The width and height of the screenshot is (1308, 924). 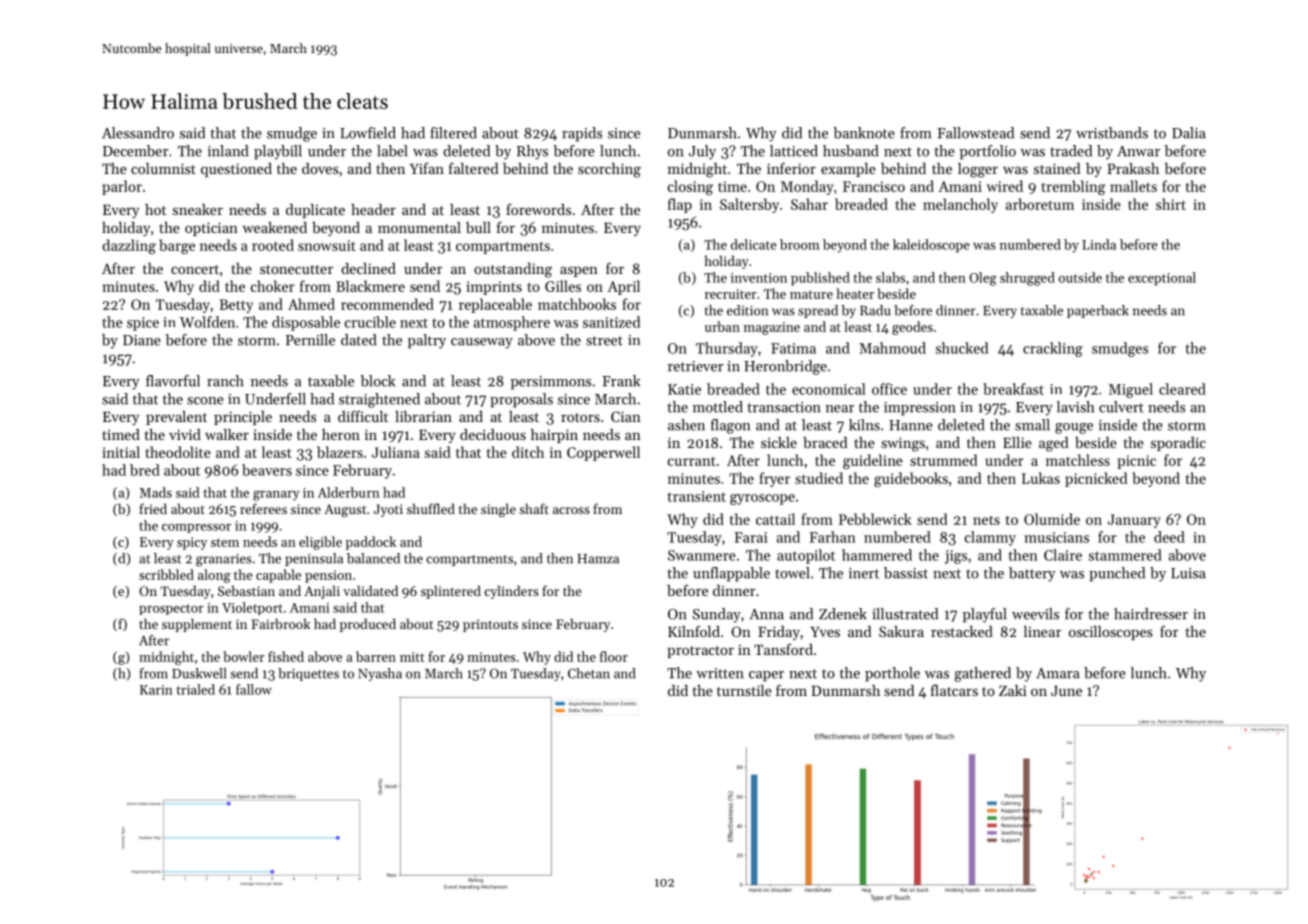 I want to click on Lowfield, so click(x=368, y=133).
